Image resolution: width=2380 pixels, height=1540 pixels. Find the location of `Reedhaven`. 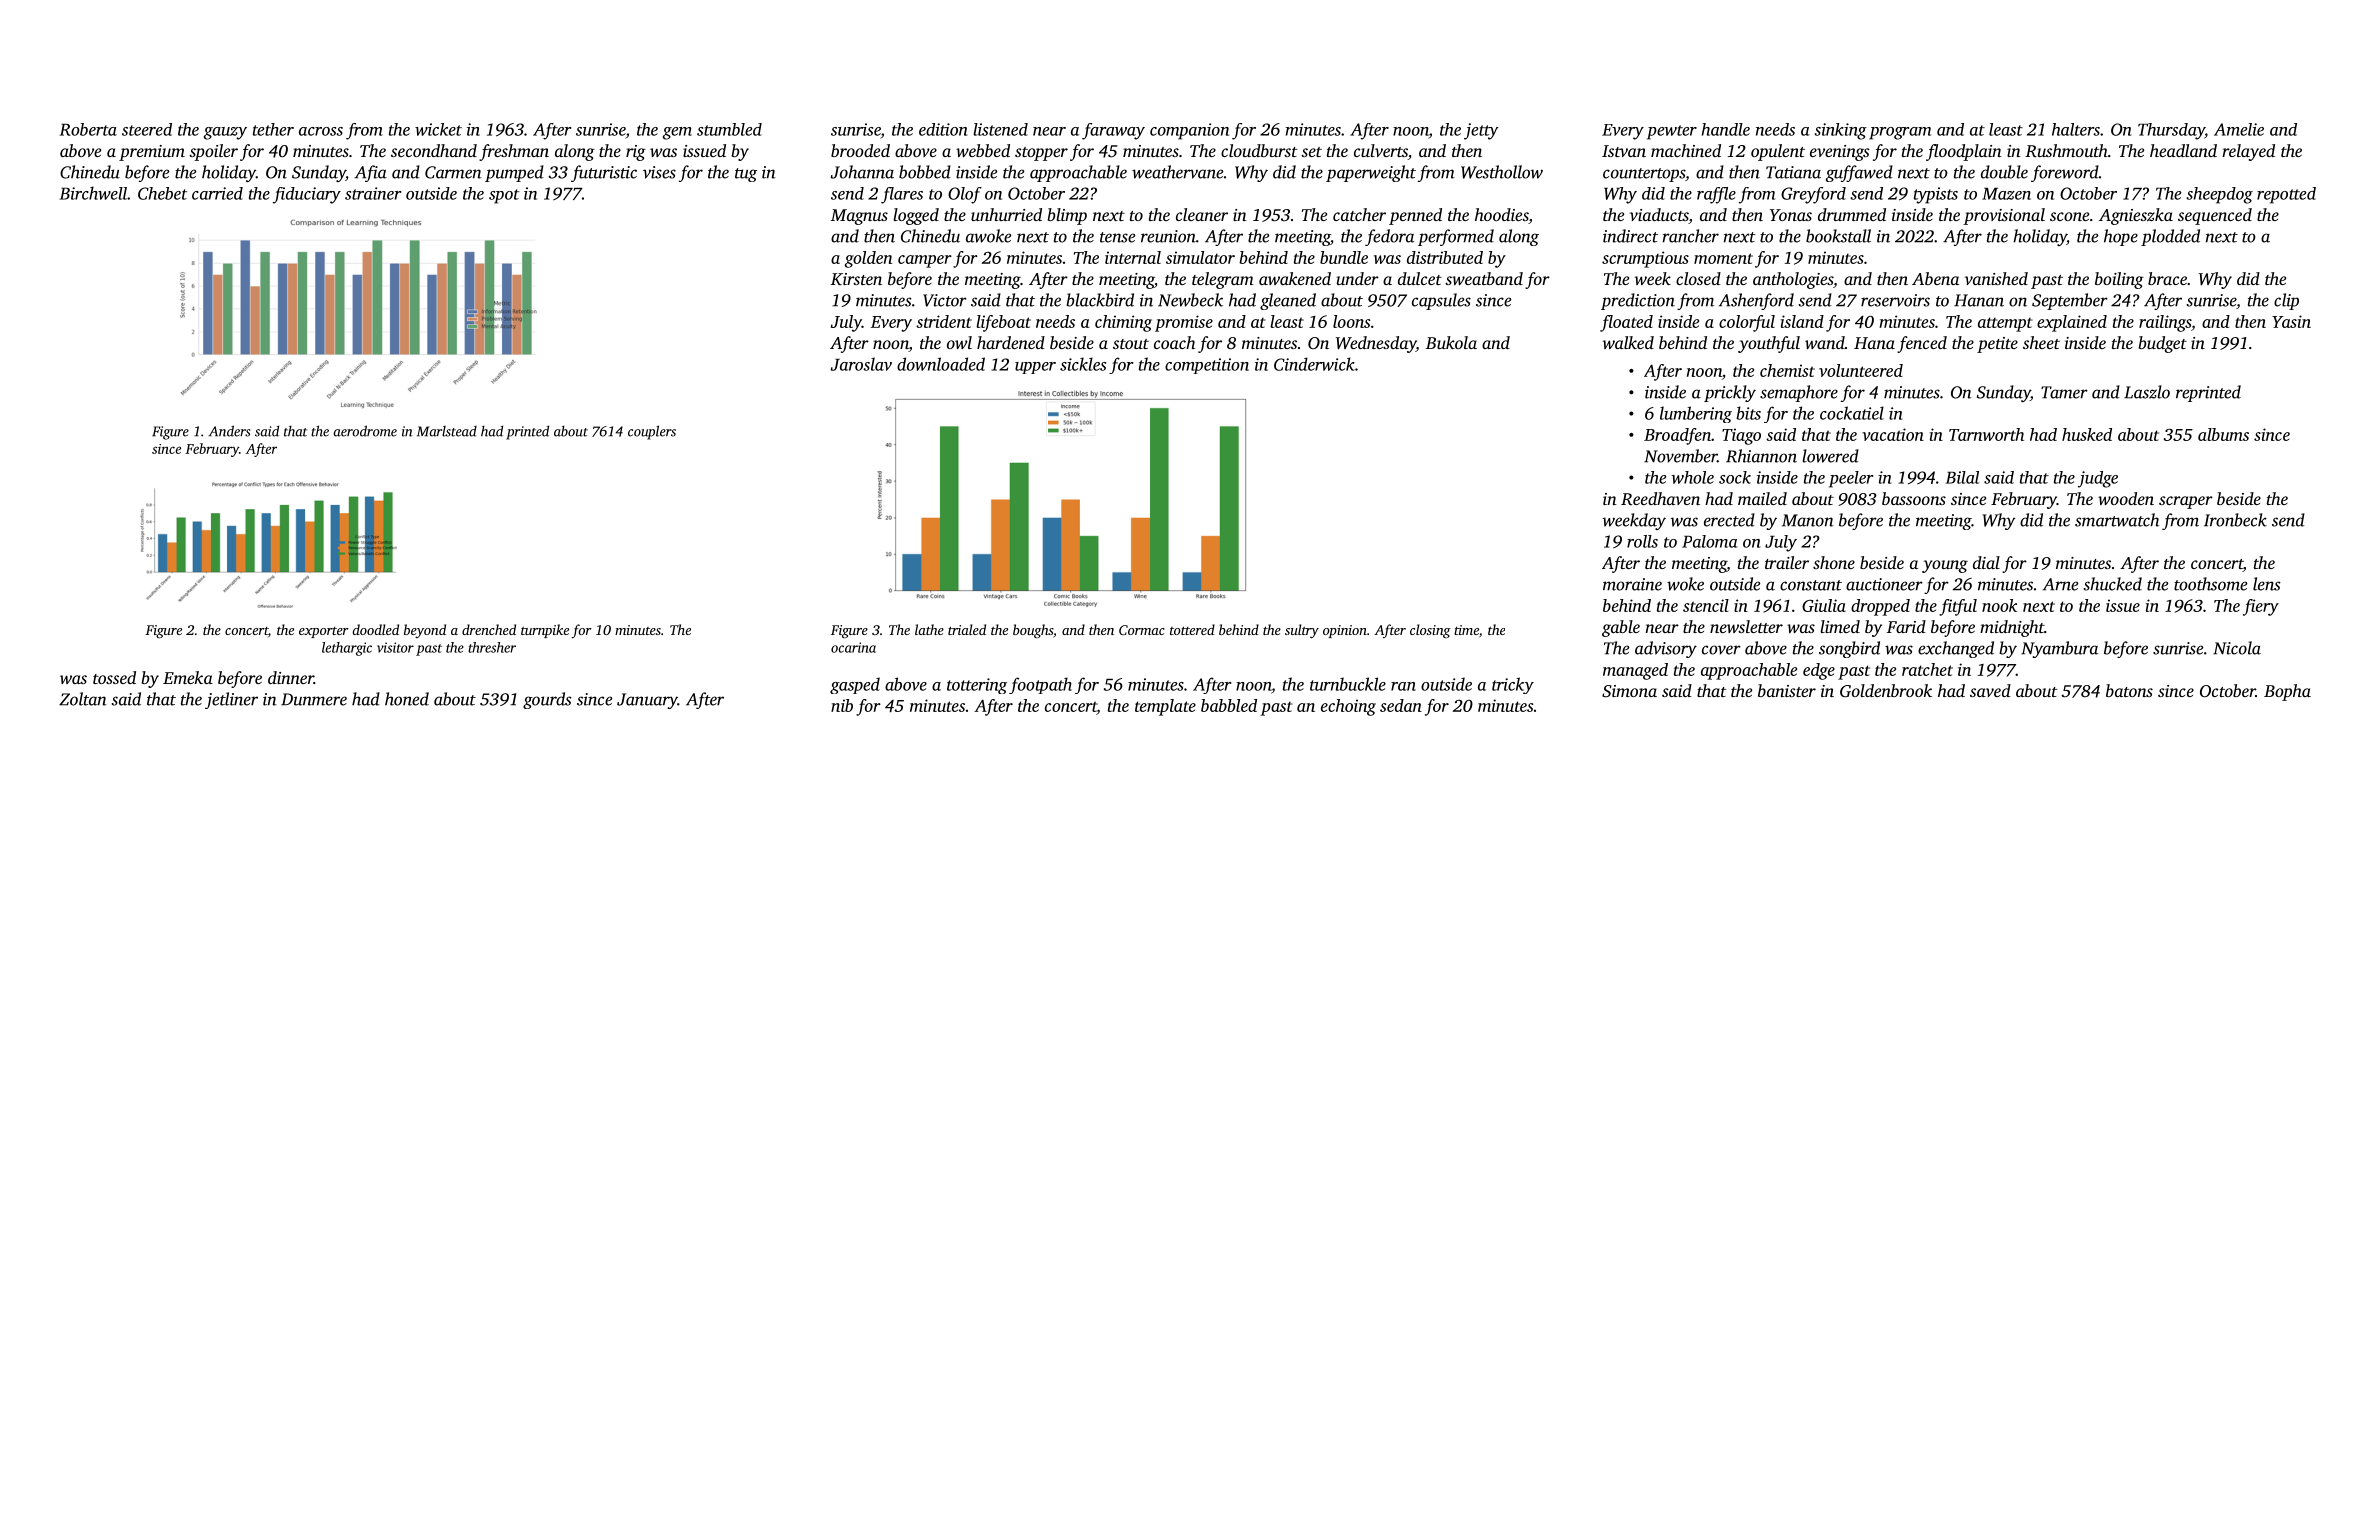

Reedhaven is located at coordinates (1660, 498).
